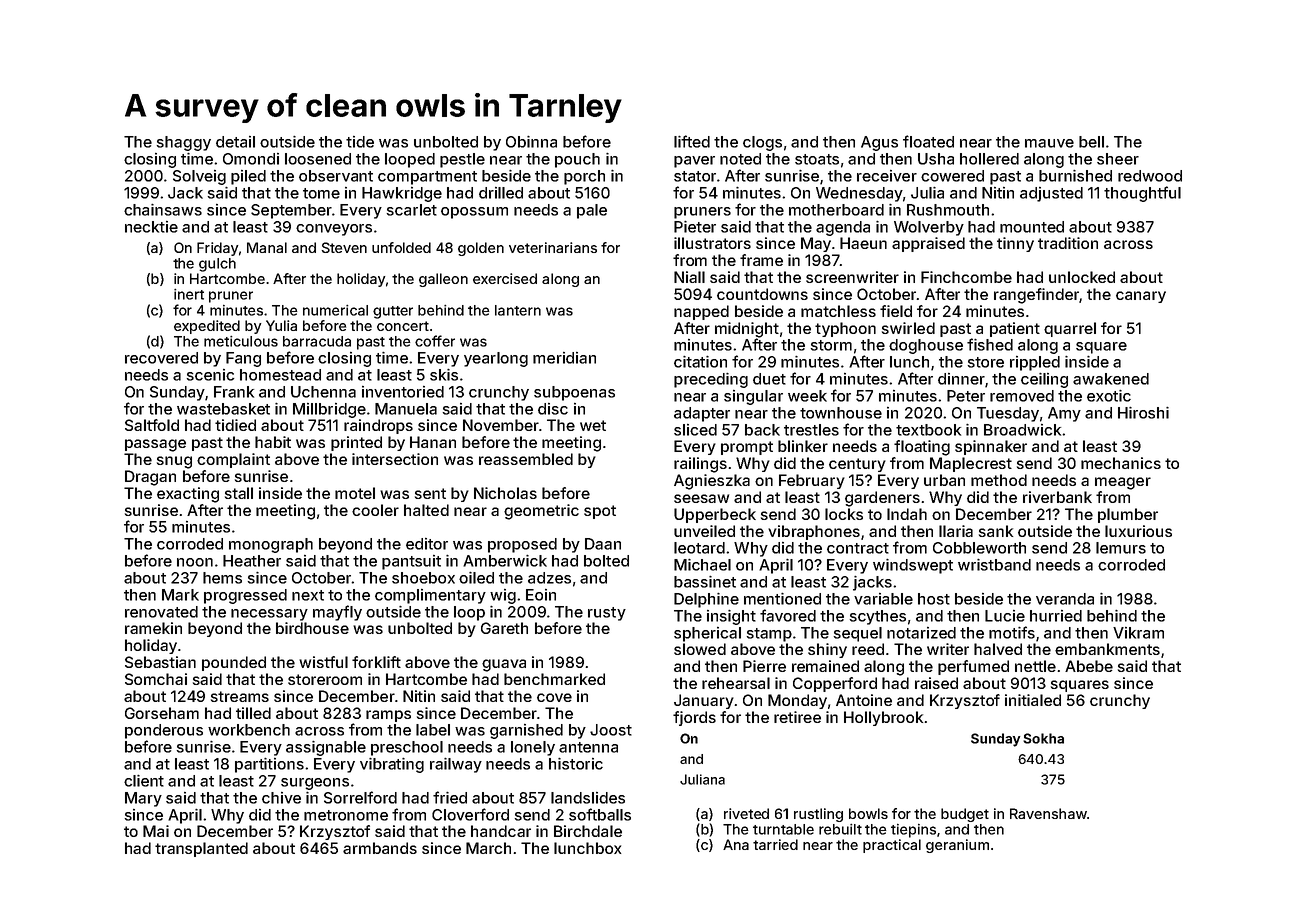  I want to click on softballs, so click(600, 814).
